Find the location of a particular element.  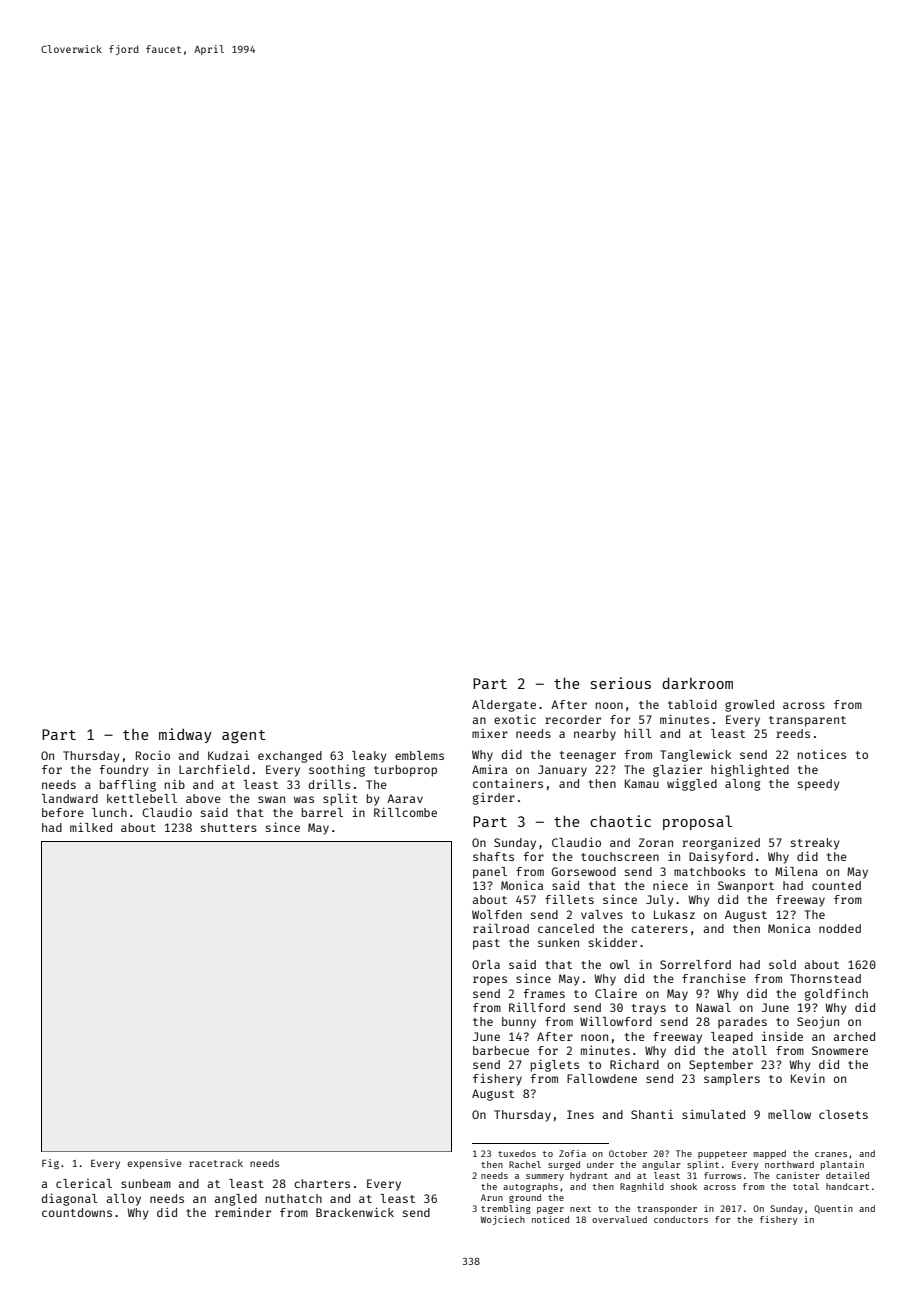

expensive is located at coordinates (154, 1164).
